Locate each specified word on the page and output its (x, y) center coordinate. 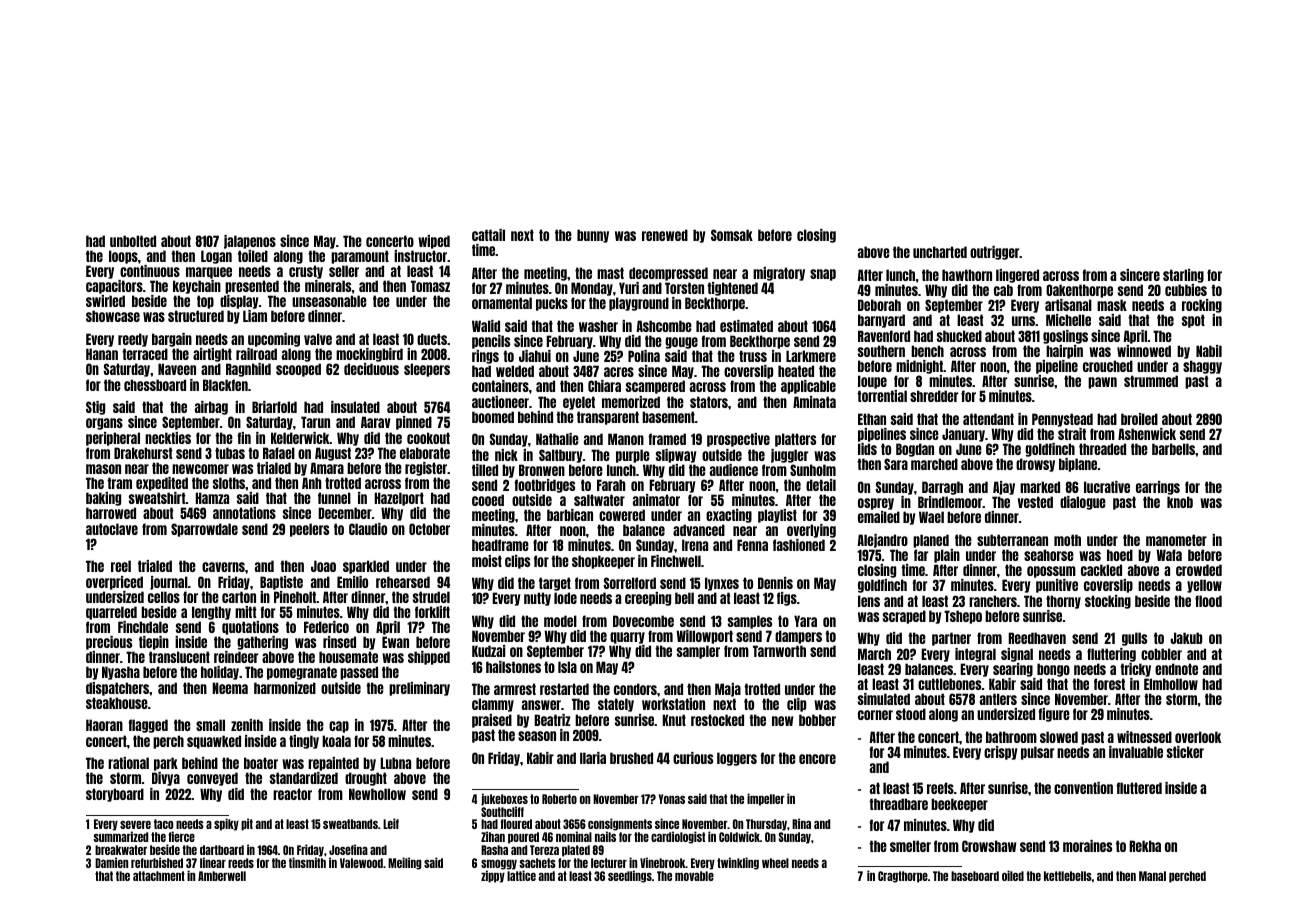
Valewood (361, 863)
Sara (896, 464)
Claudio (368, 529)
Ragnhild (248, 370)
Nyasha (121, 673)
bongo (1053, 670)
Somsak (732, 235)
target (554, 585)
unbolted (133, 241)
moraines (1087, 846)
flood (1208, 601)
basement (668, 417)
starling (1183, 276)
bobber (817, 720)
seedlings (630, 876)
